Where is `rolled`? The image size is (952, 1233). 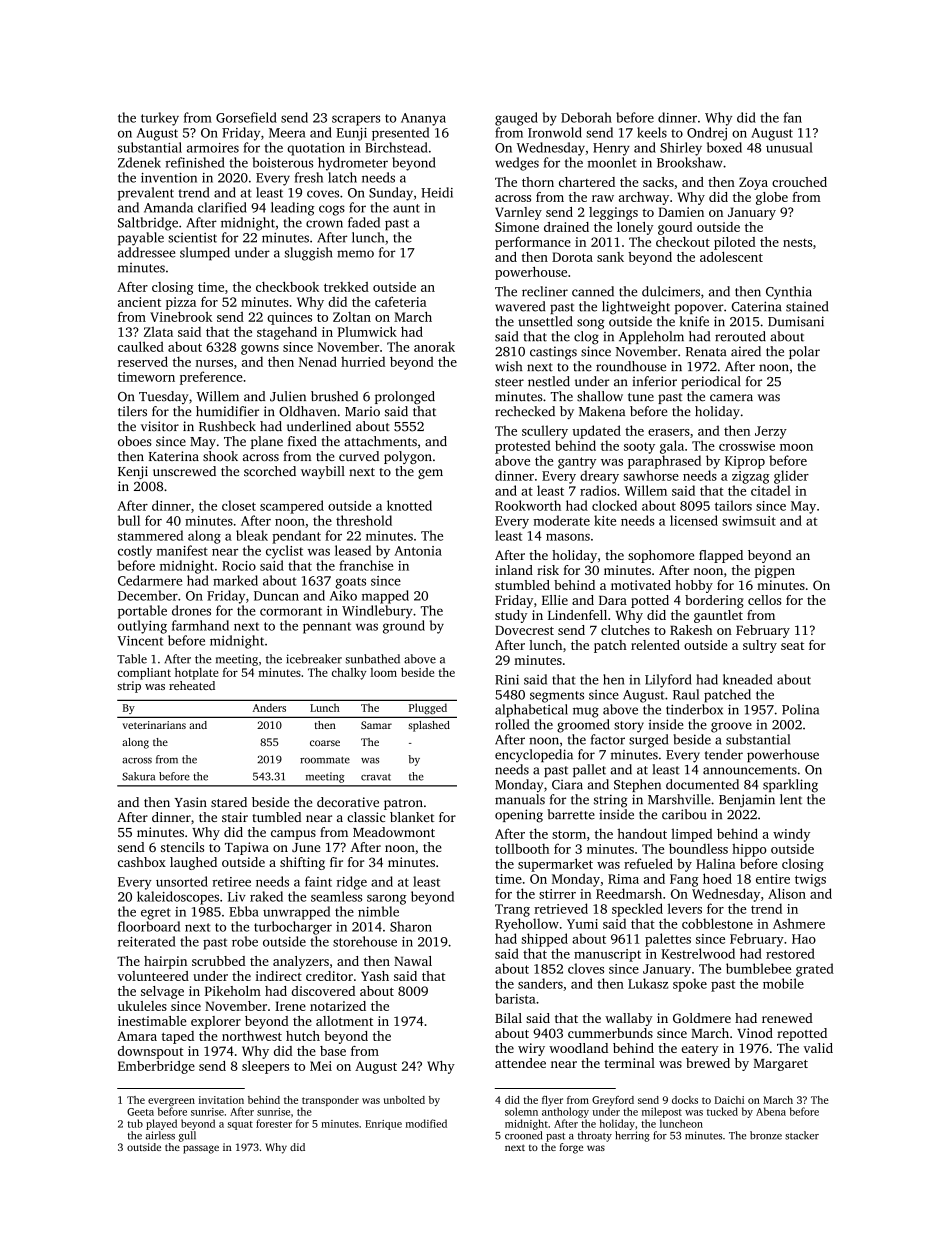
rolled is located at coordinates (512, 724).
